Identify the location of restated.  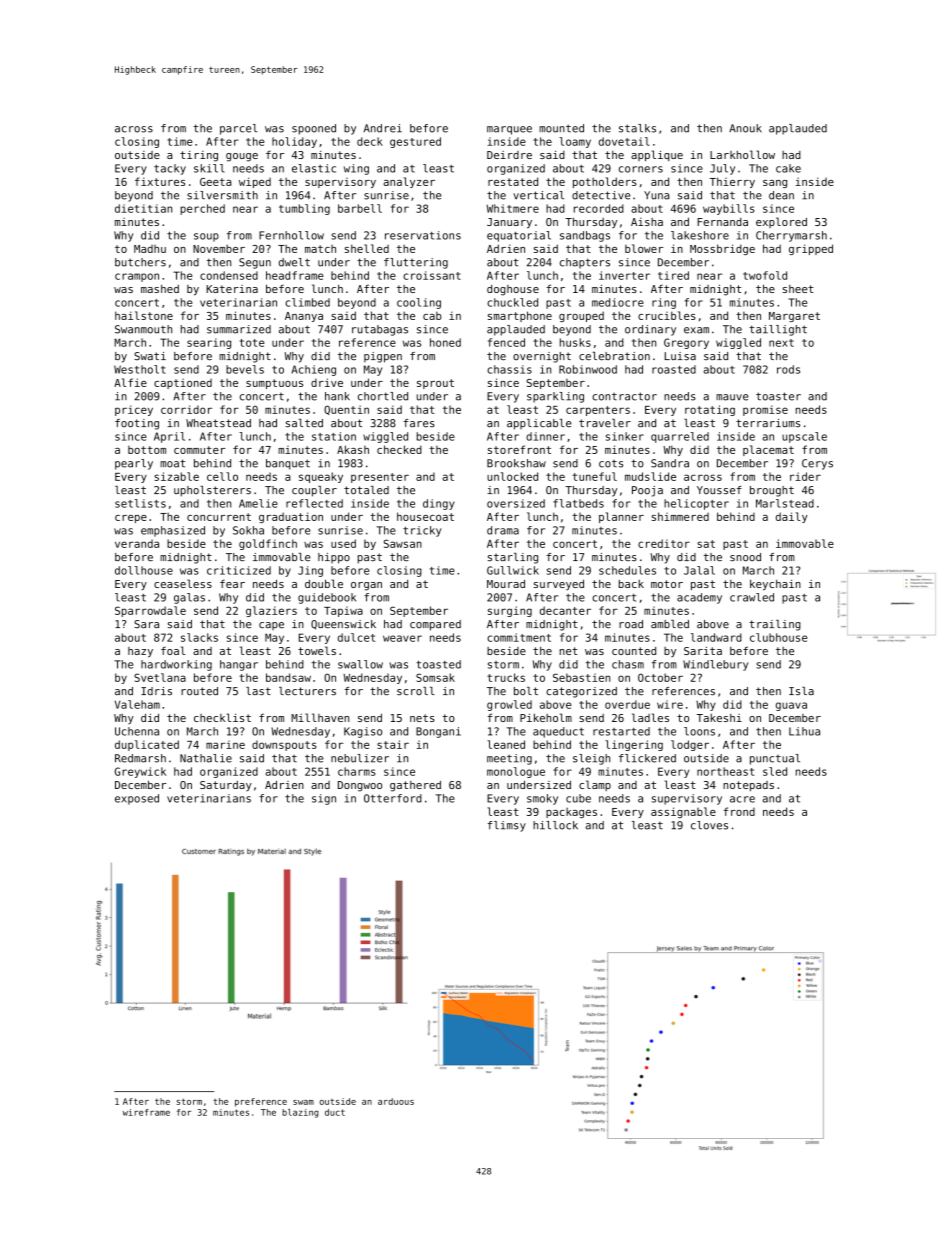
(513, 181).
